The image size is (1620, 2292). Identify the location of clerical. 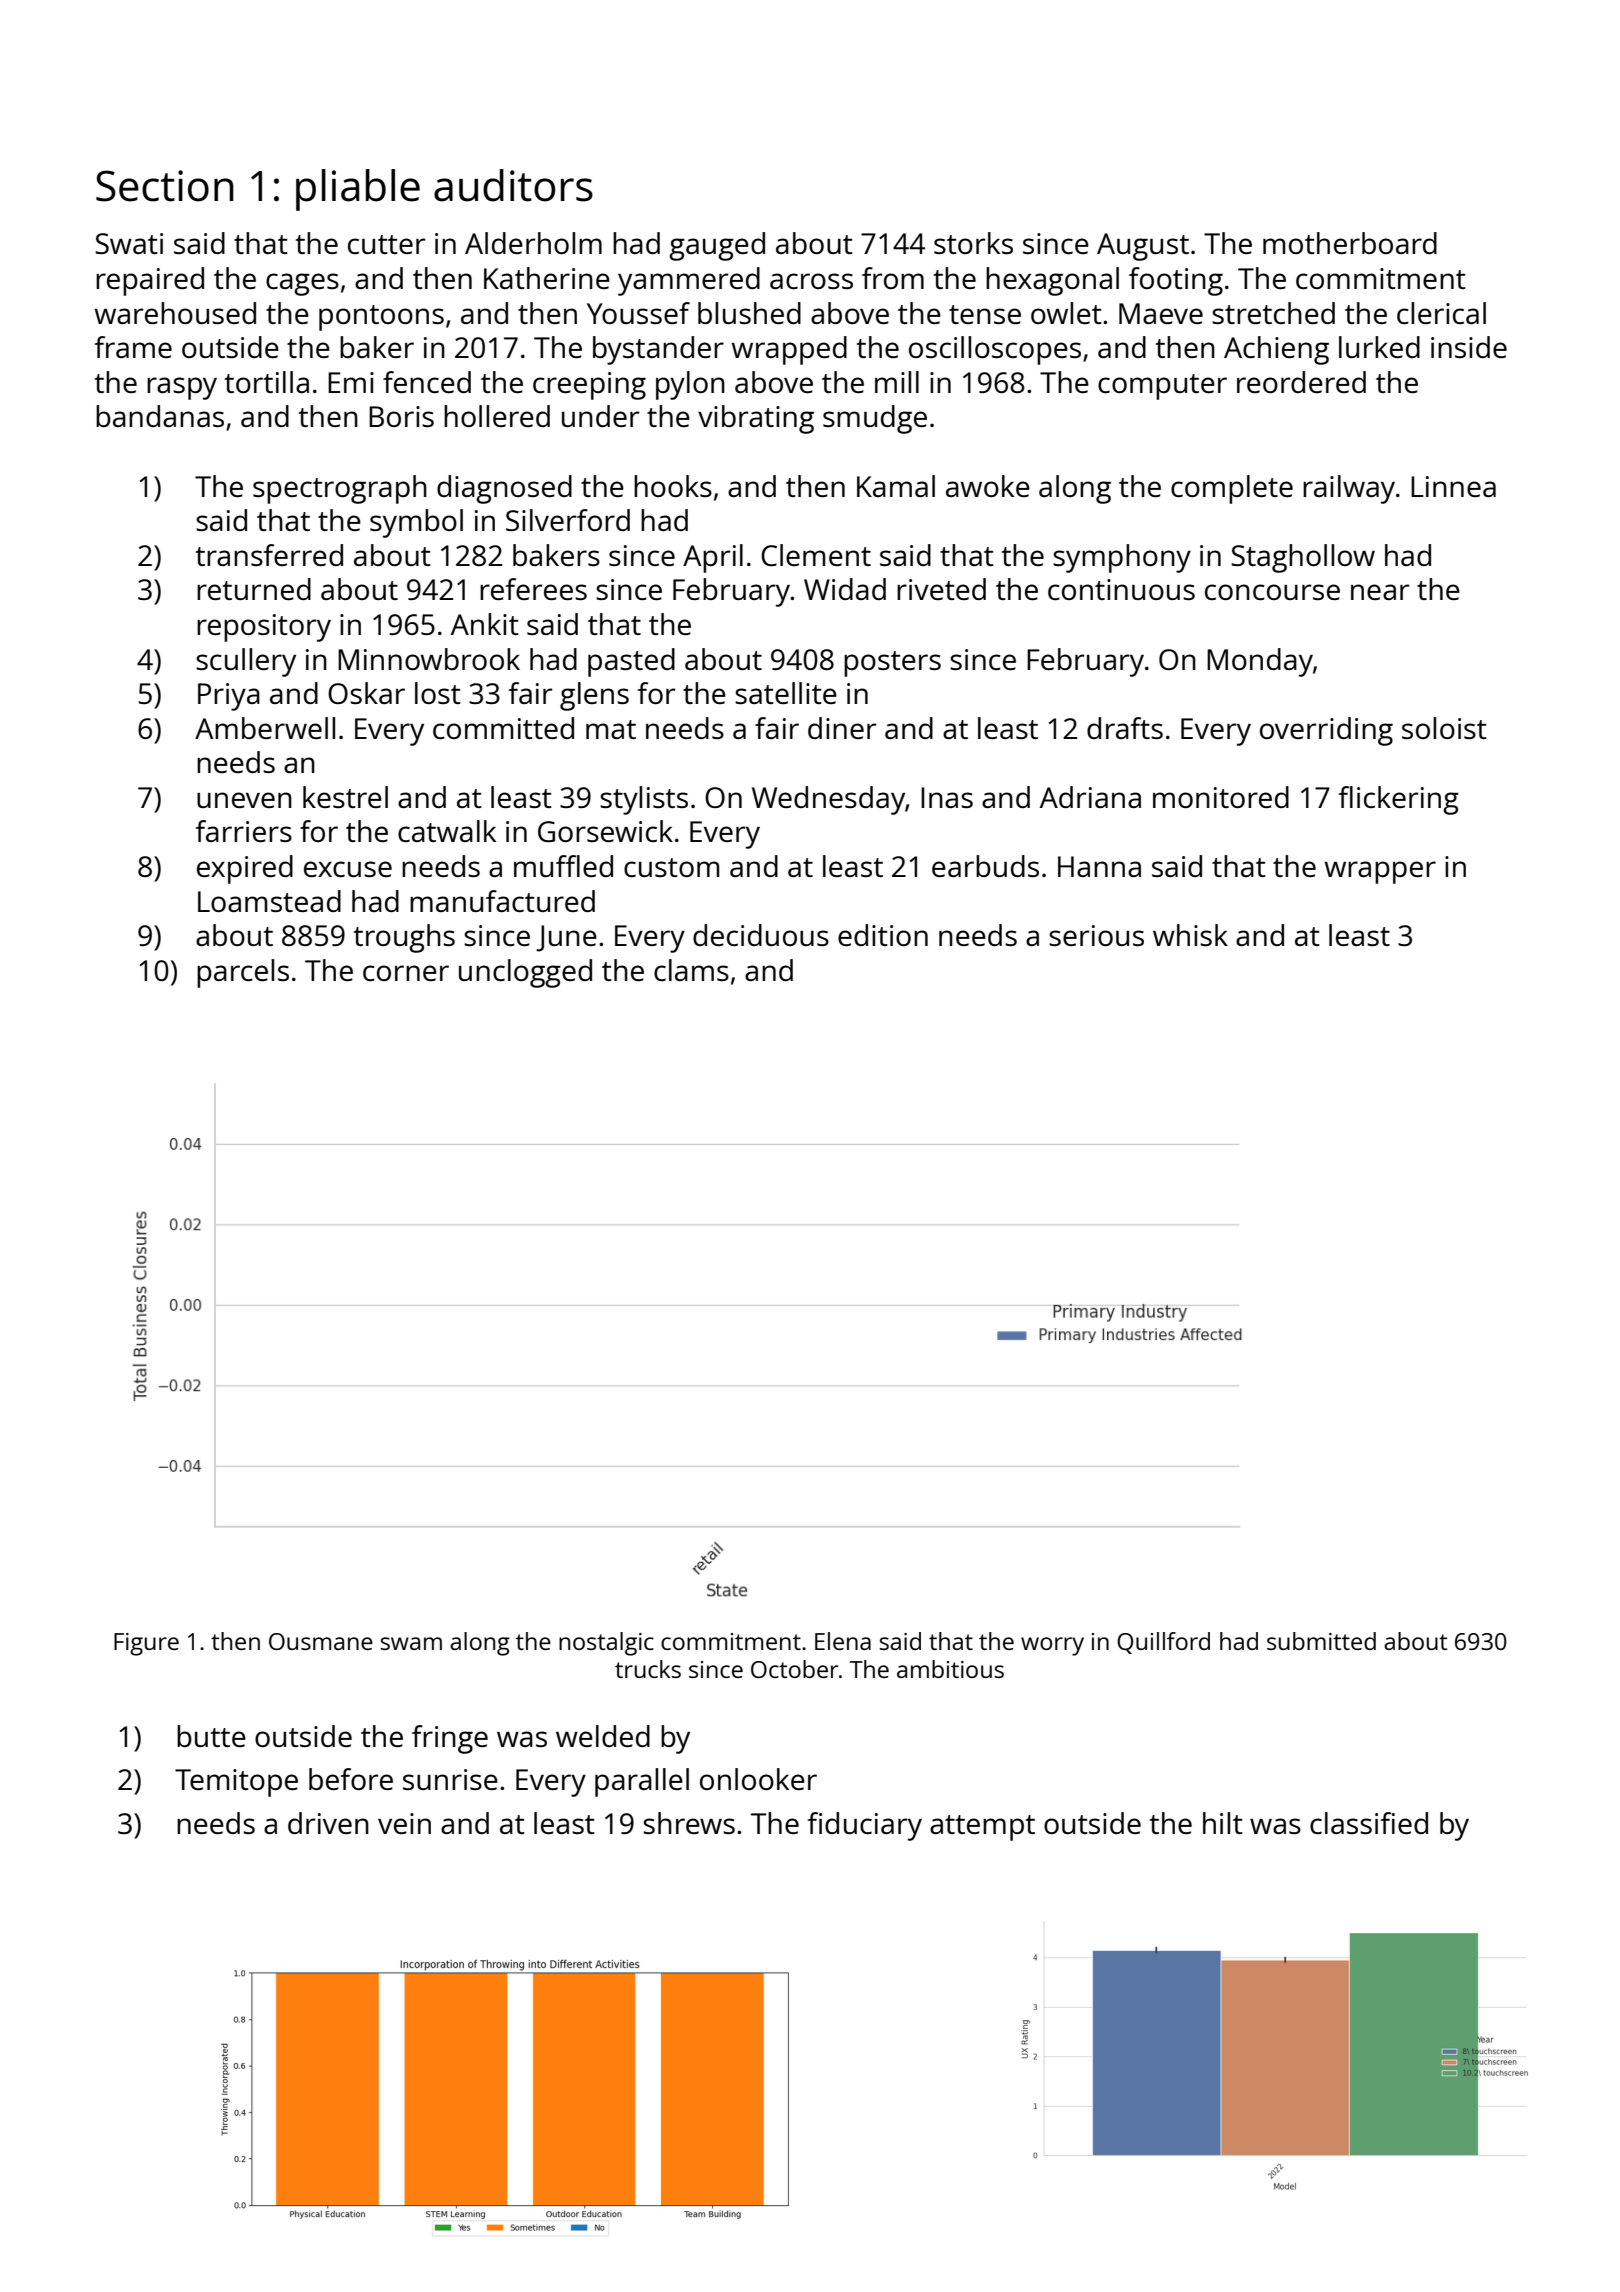
(1441, 313).
